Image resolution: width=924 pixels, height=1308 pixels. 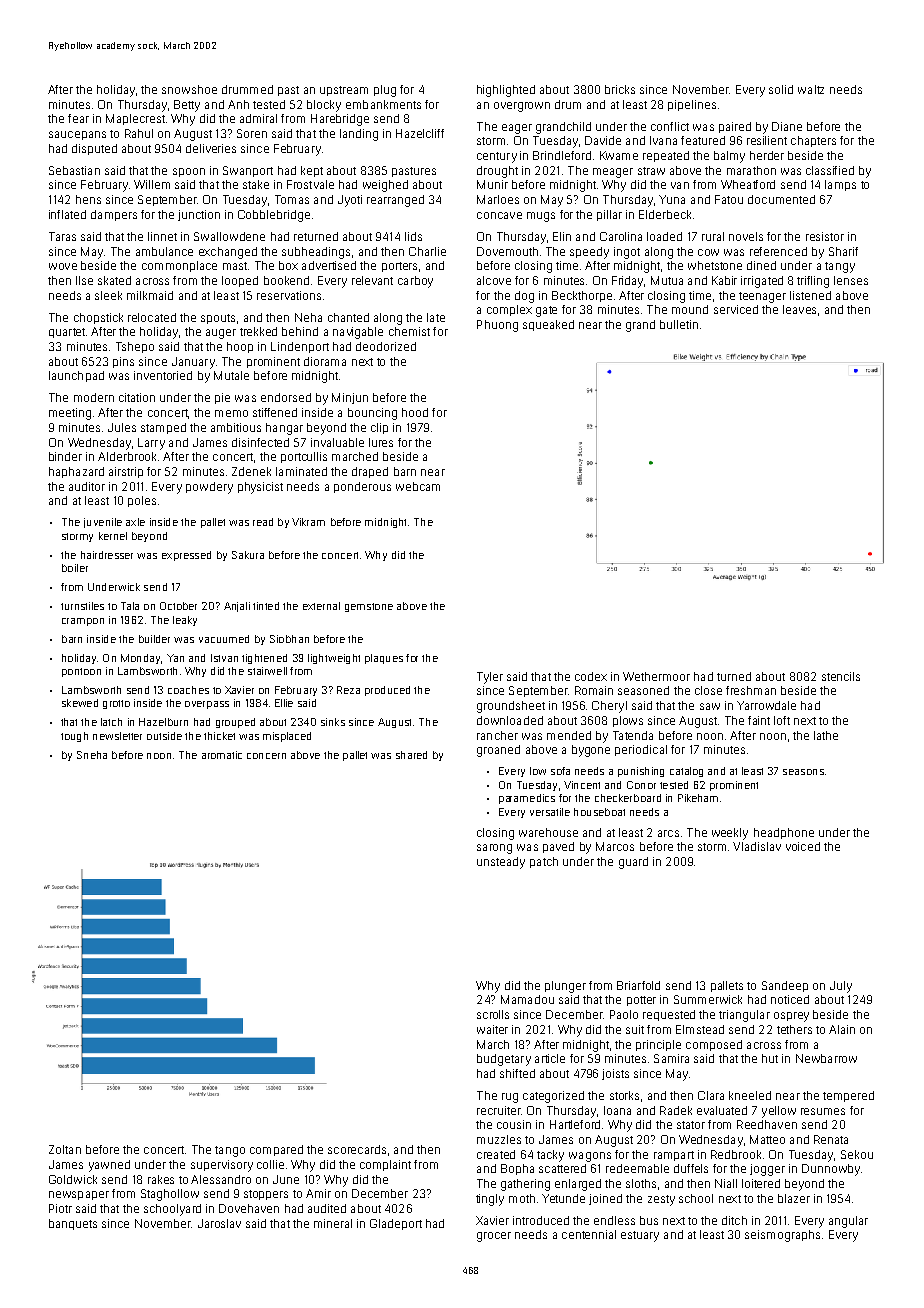 What do you see at coordinates (415, 412) in the screenshot?
I see `hood` at bounding box center [415, 412].
